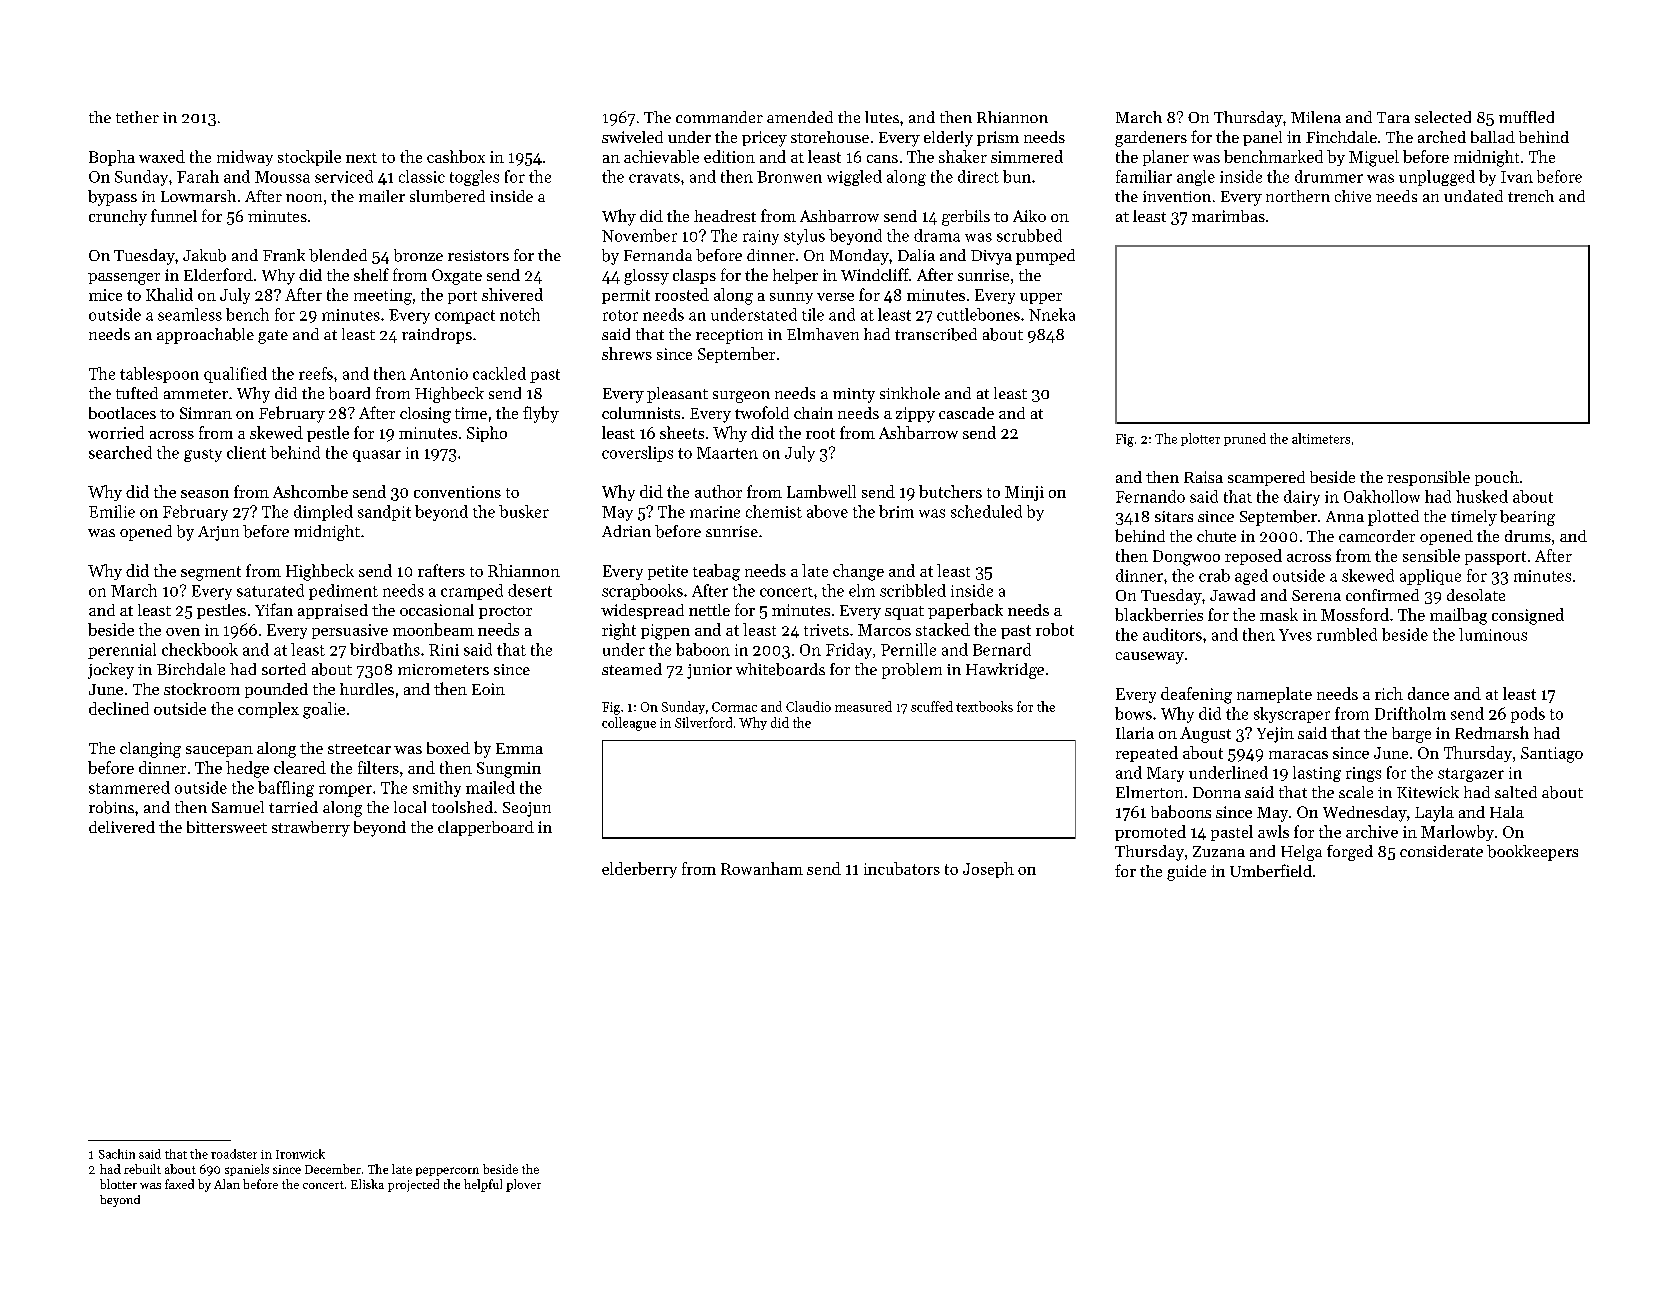 The image size is (1678, 1297). What do you see at coordinates (361, 158) in the image?
I see `next` at bounding box center [361, 158].
